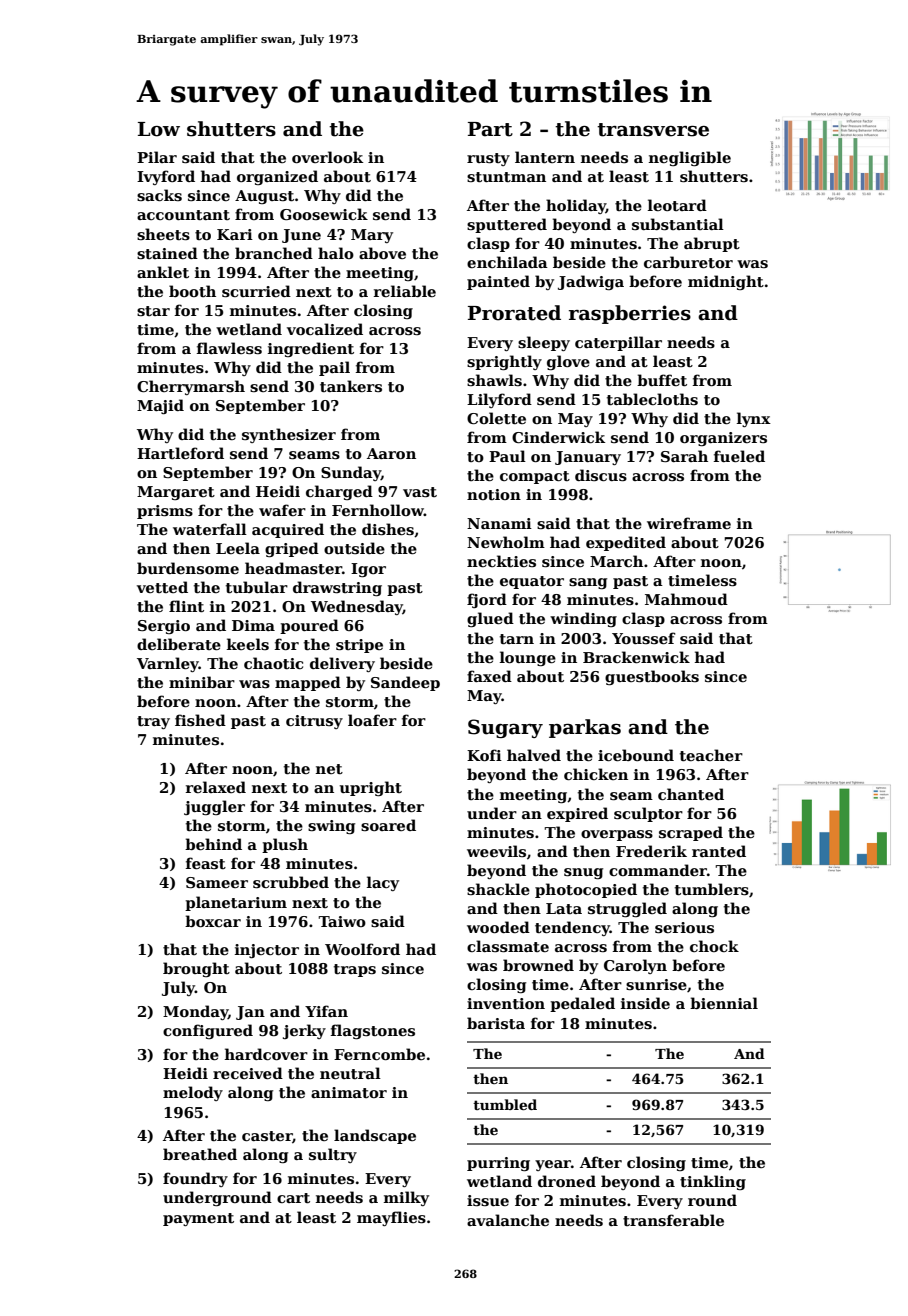  I want to click on chock, so click(714, 946).
